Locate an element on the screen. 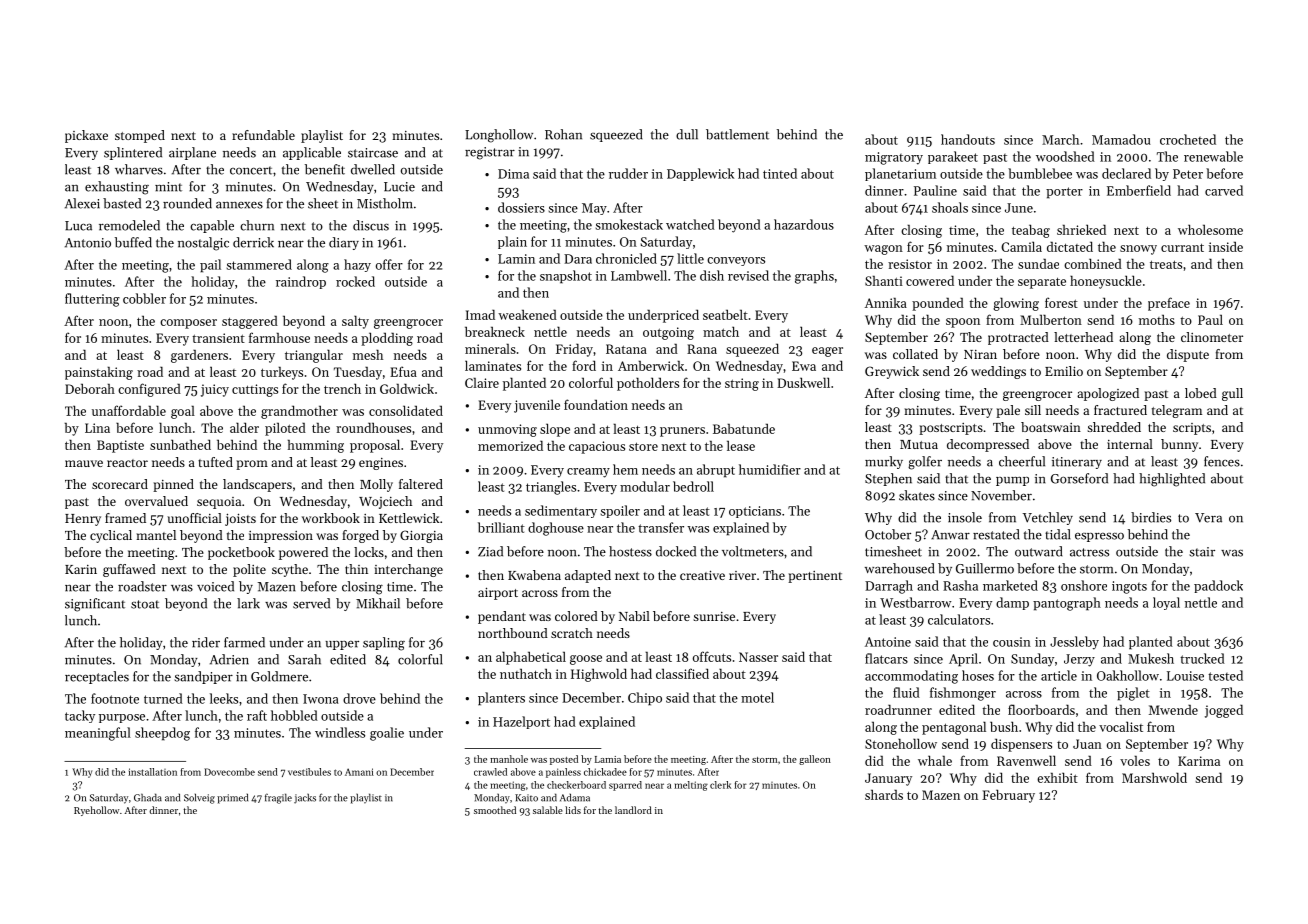 The width and height of the screenshot is (1308, 924). battlement is located at coordinates (737, 134).
